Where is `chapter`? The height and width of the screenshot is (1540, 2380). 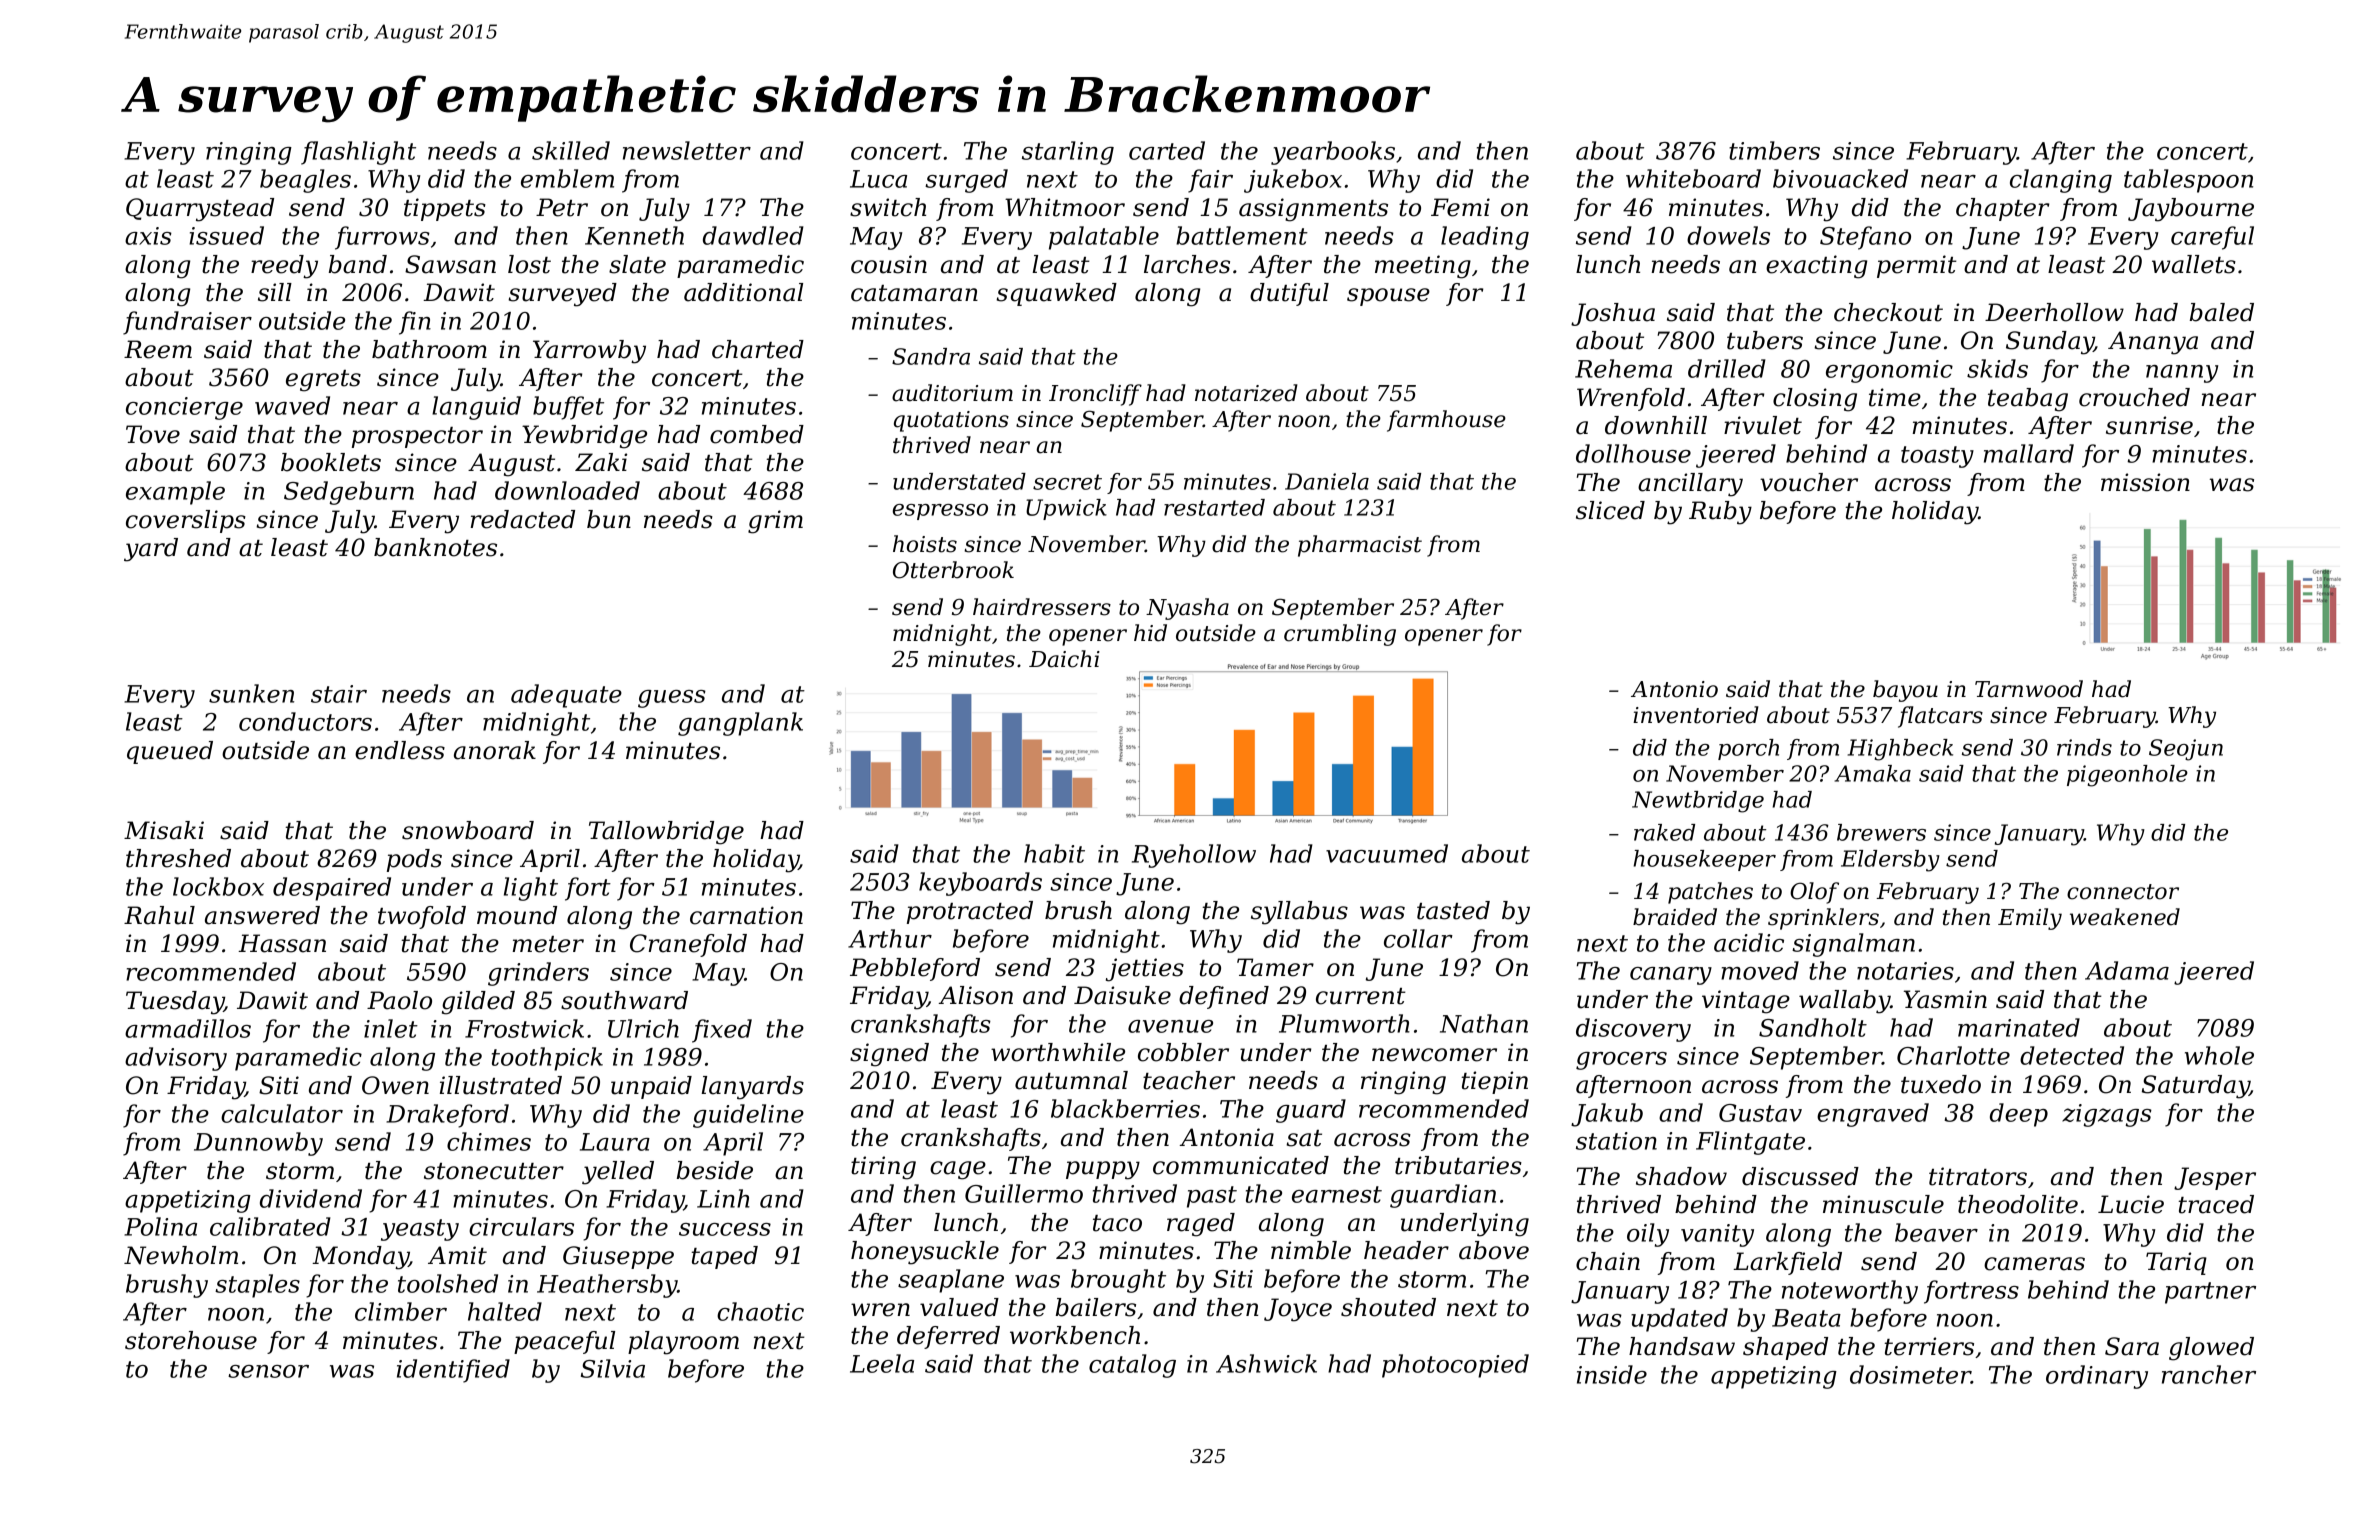
chapter is located at coordinates (2002, 209).
